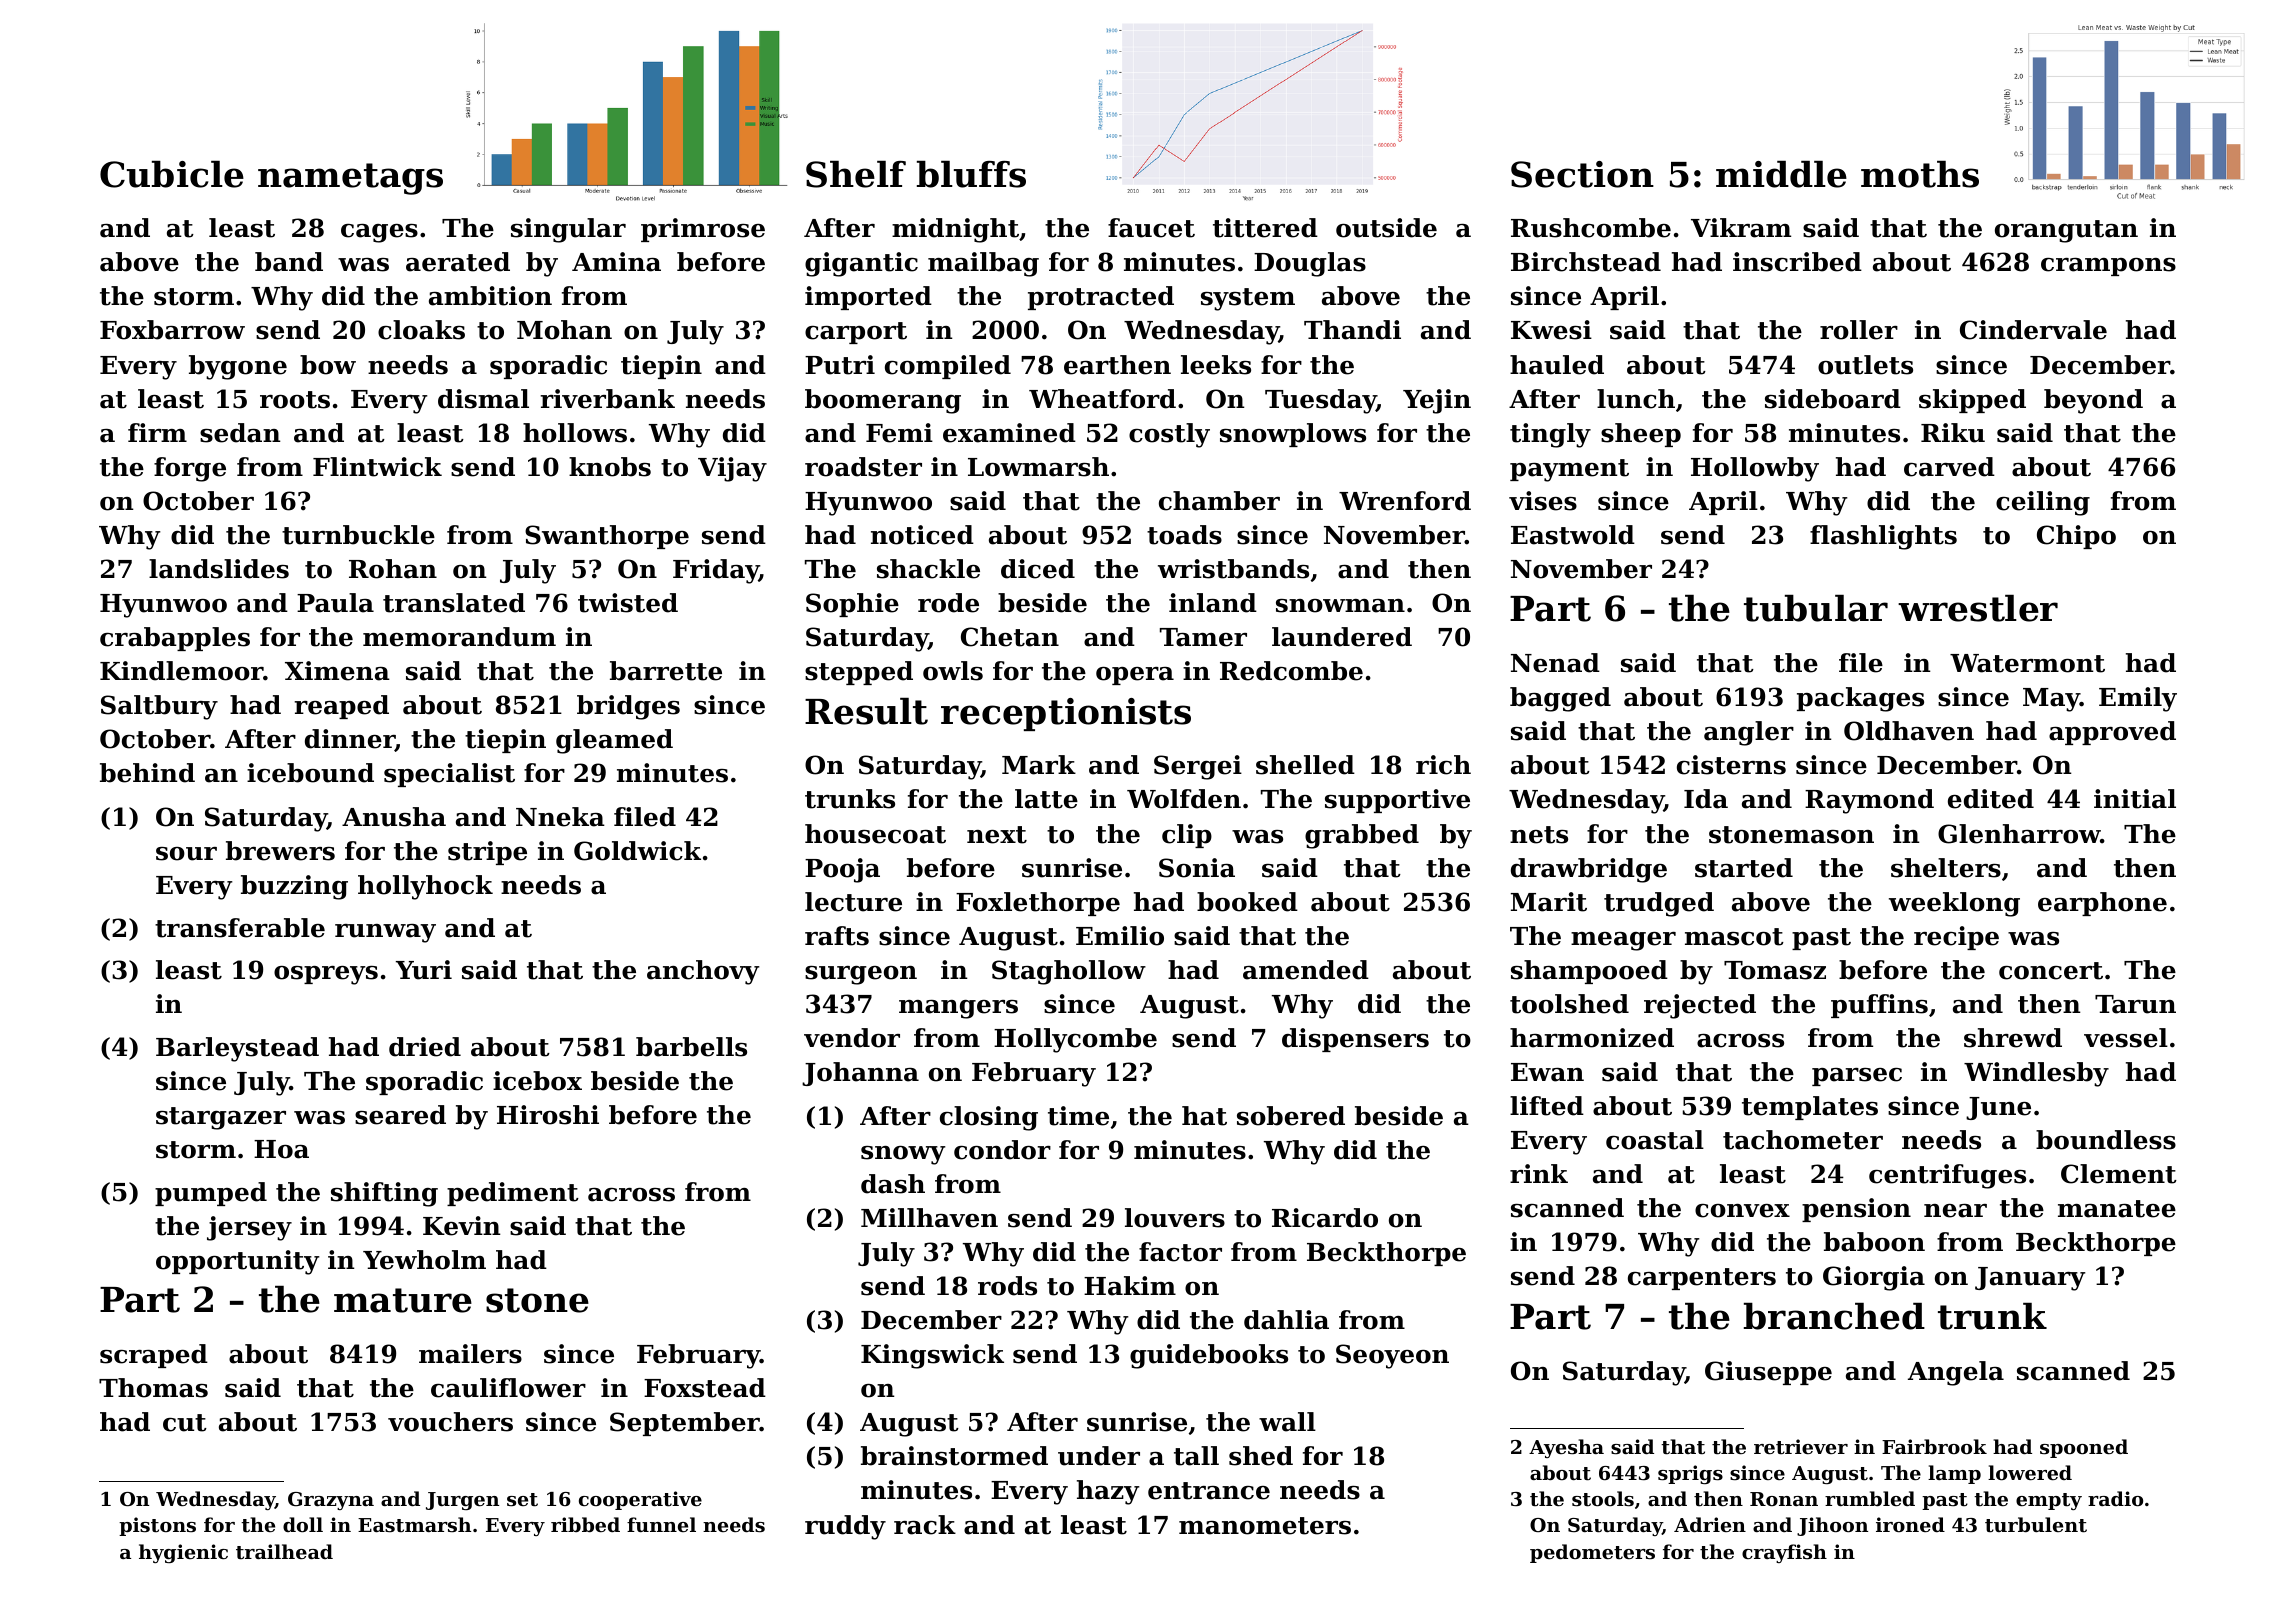  What do you see at coordinates (1784, 1553) in the image?
I see `crayfish` at bounding box center [1784, 1553].
